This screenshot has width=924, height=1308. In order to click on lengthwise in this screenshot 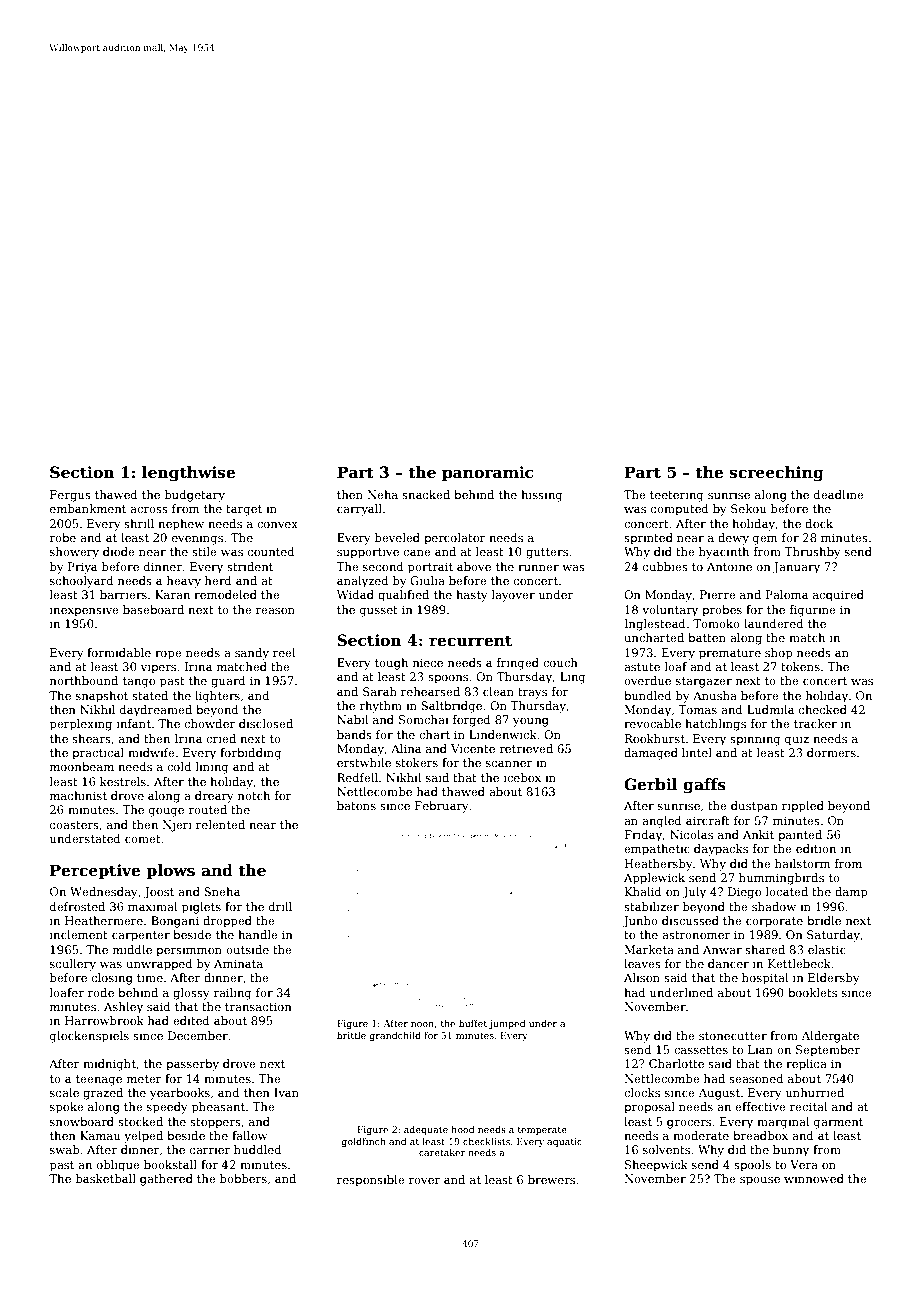, I will do `click(188, 474)`.
